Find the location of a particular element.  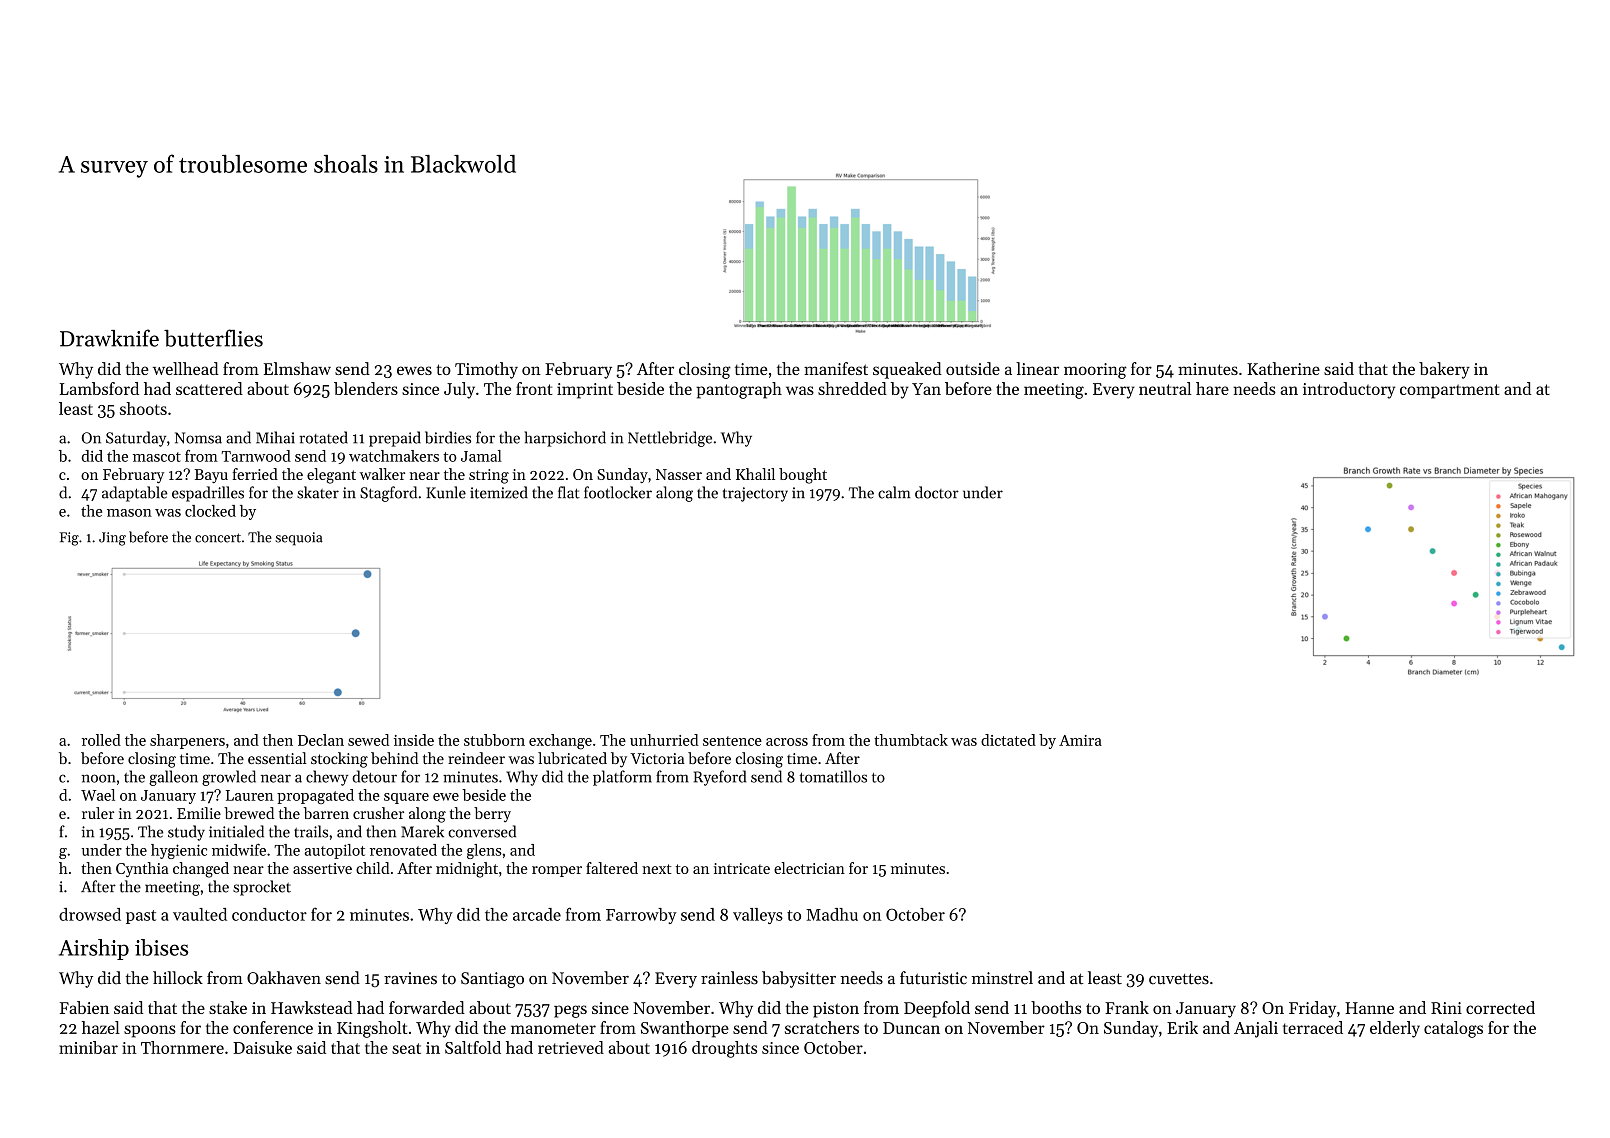

butterflies is located at coordinates (213, 338).
